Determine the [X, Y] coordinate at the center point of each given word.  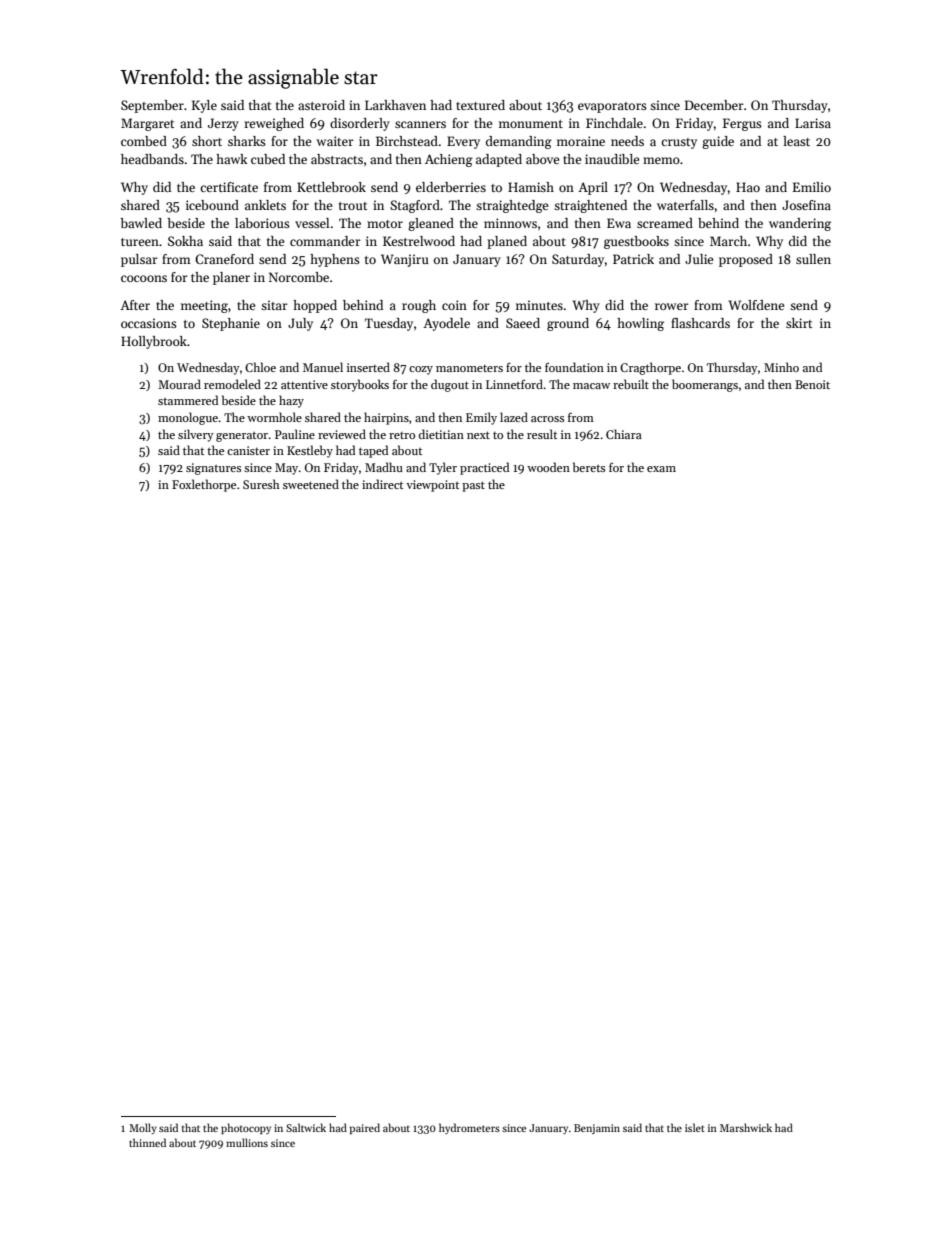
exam [661, 469]
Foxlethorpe [204, 485]
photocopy [246, 1128]
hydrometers [469, 1128]
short [207, 141]
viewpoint [432, 486]
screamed [665, 223]
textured [480, 105]
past [473, 486]
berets [589, 467]
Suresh [261, 484]
